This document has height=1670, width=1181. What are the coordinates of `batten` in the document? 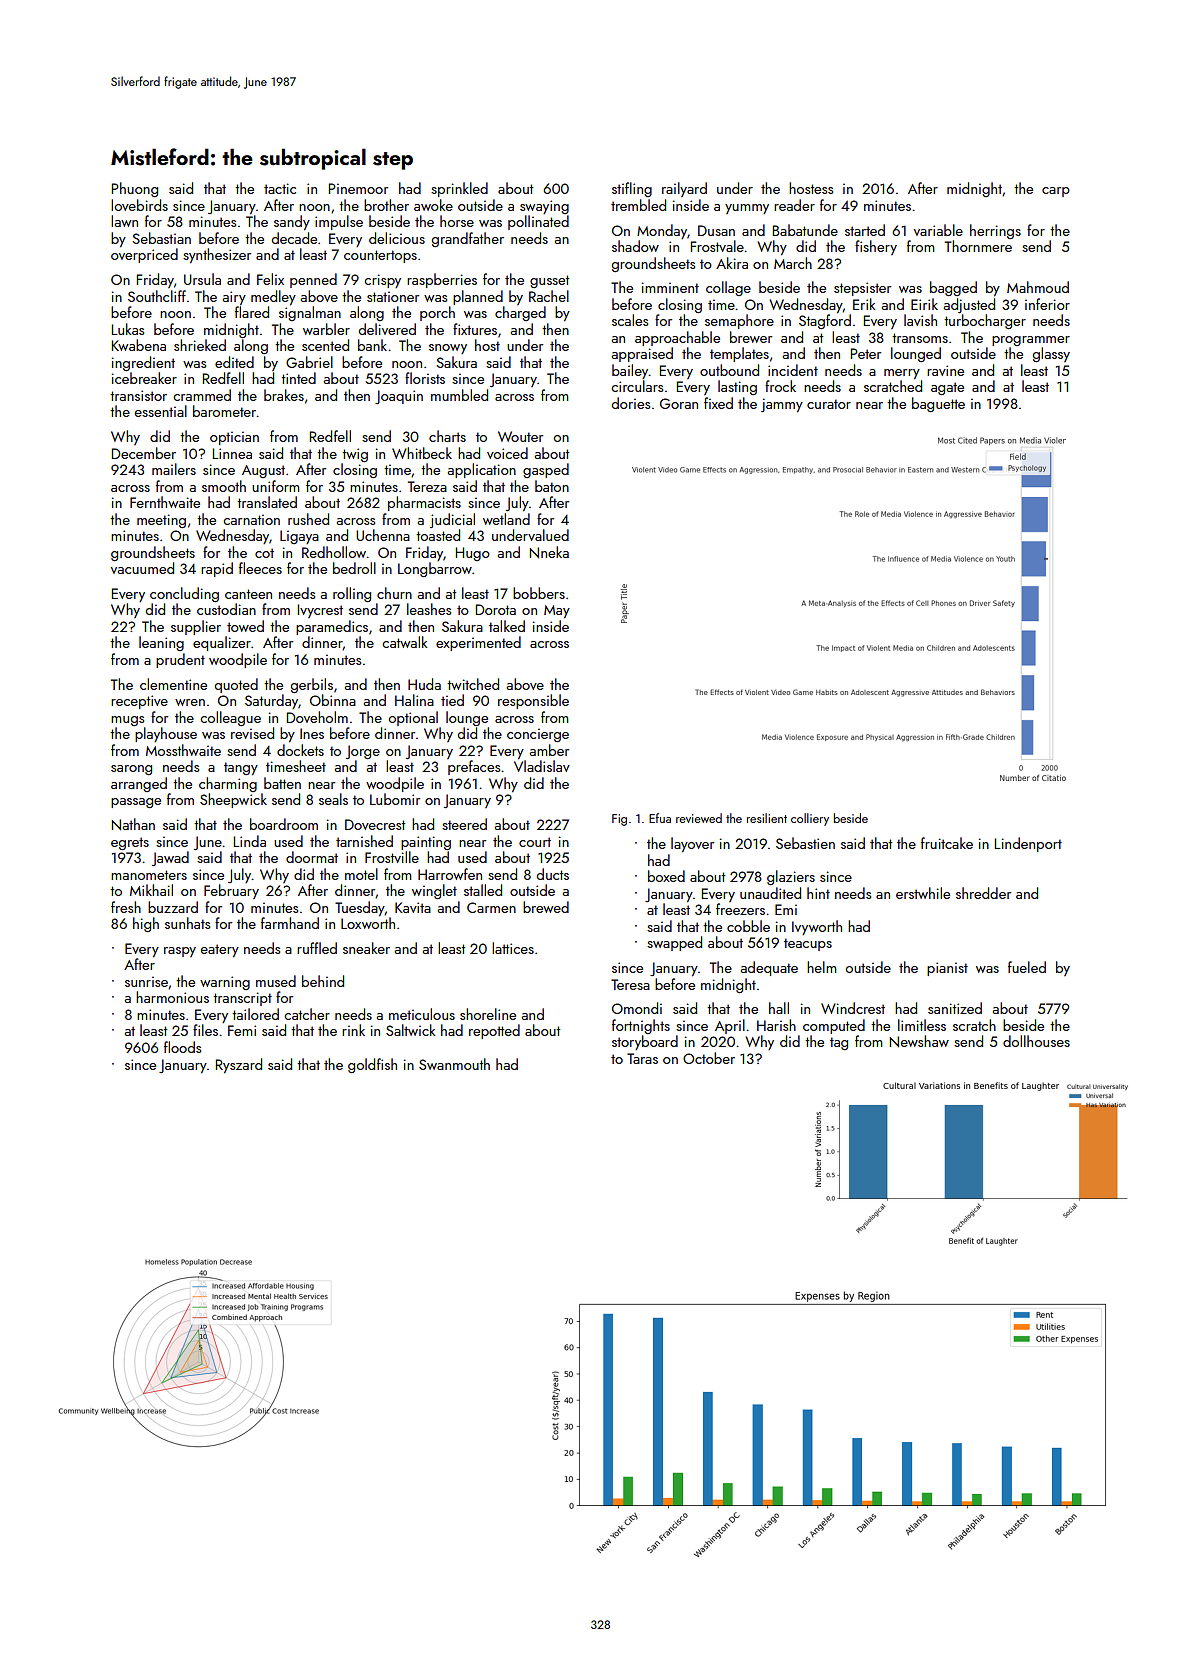 It's located at (282, 783).
